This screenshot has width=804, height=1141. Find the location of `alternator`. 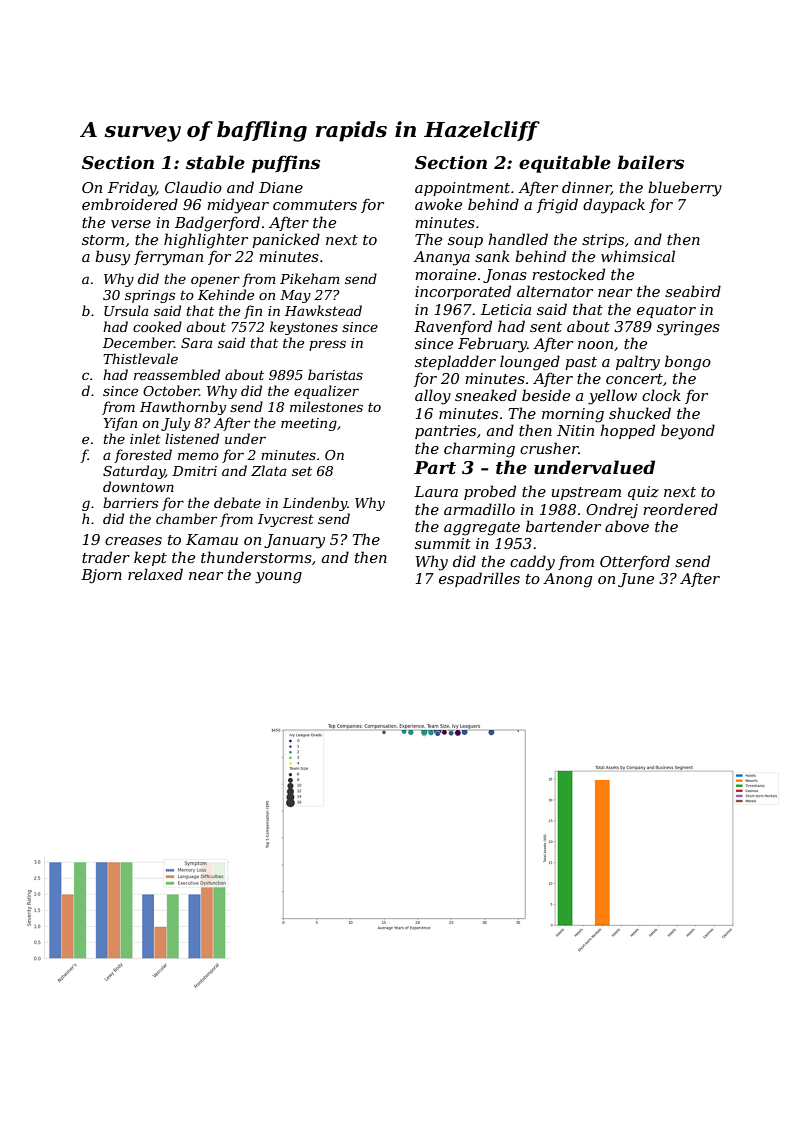

alternator is located at coordinates (555, 291).
